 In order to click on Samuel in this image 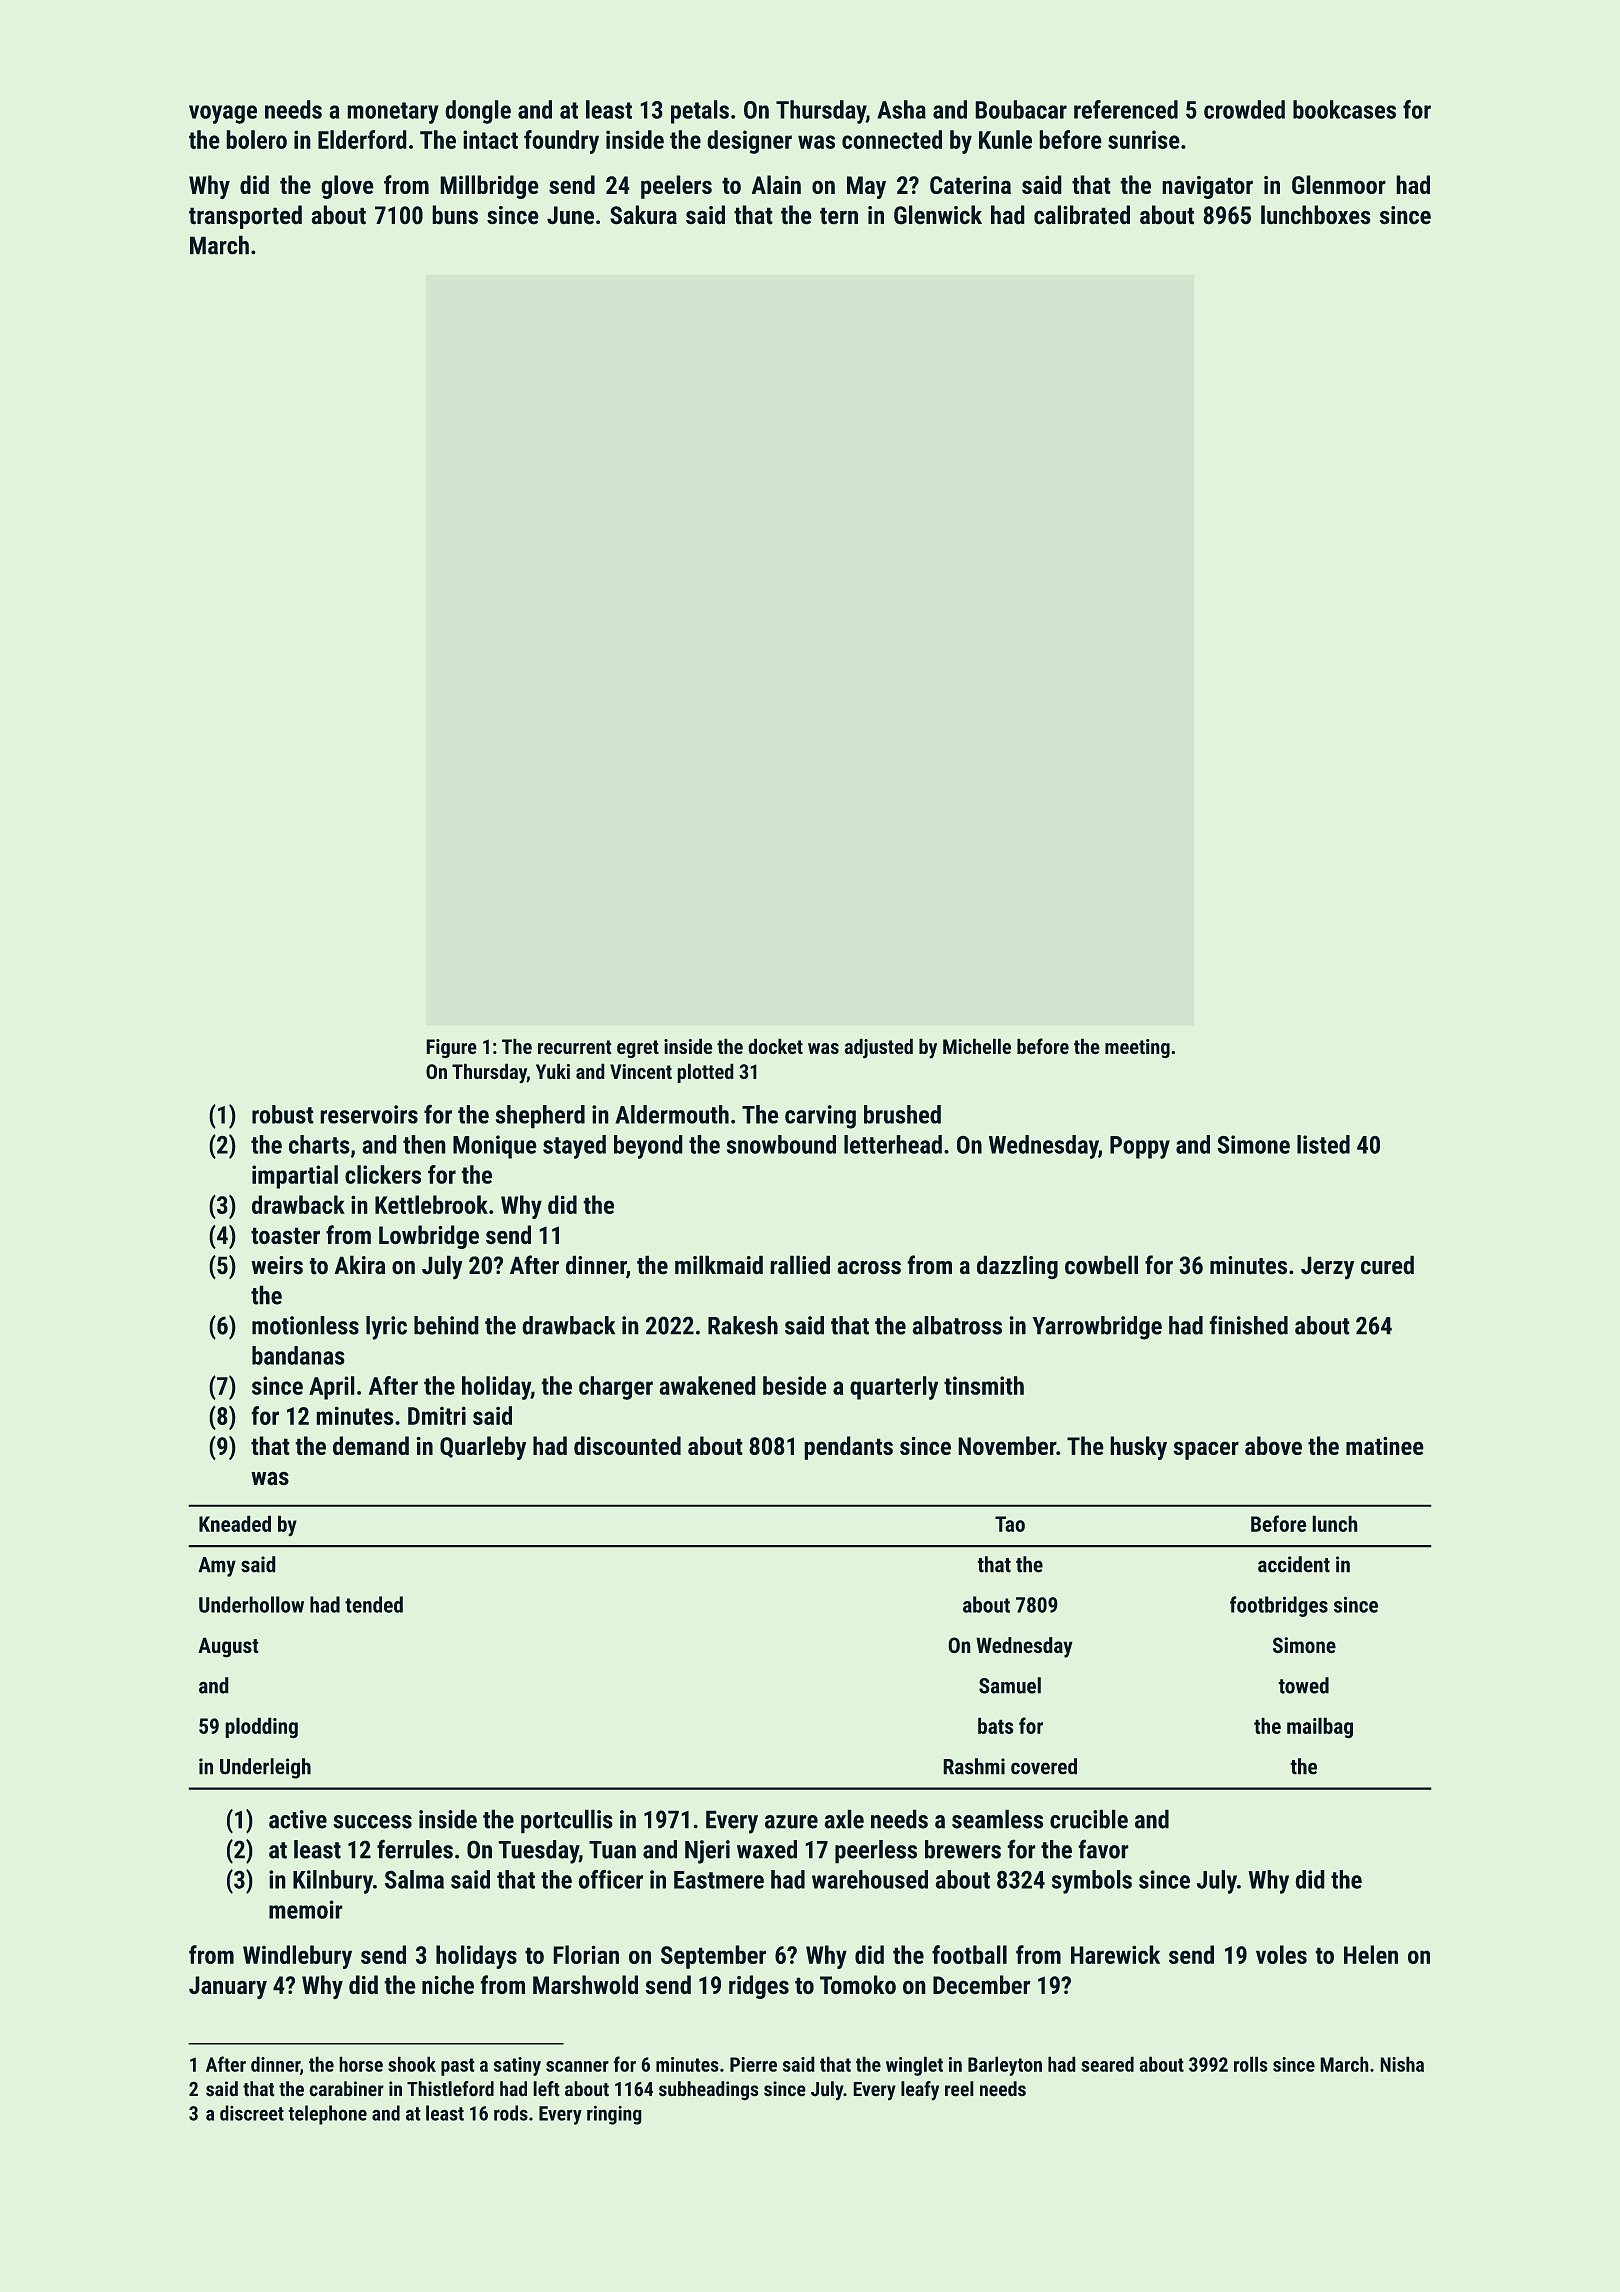, I will do `click(1010, 1685)`.
